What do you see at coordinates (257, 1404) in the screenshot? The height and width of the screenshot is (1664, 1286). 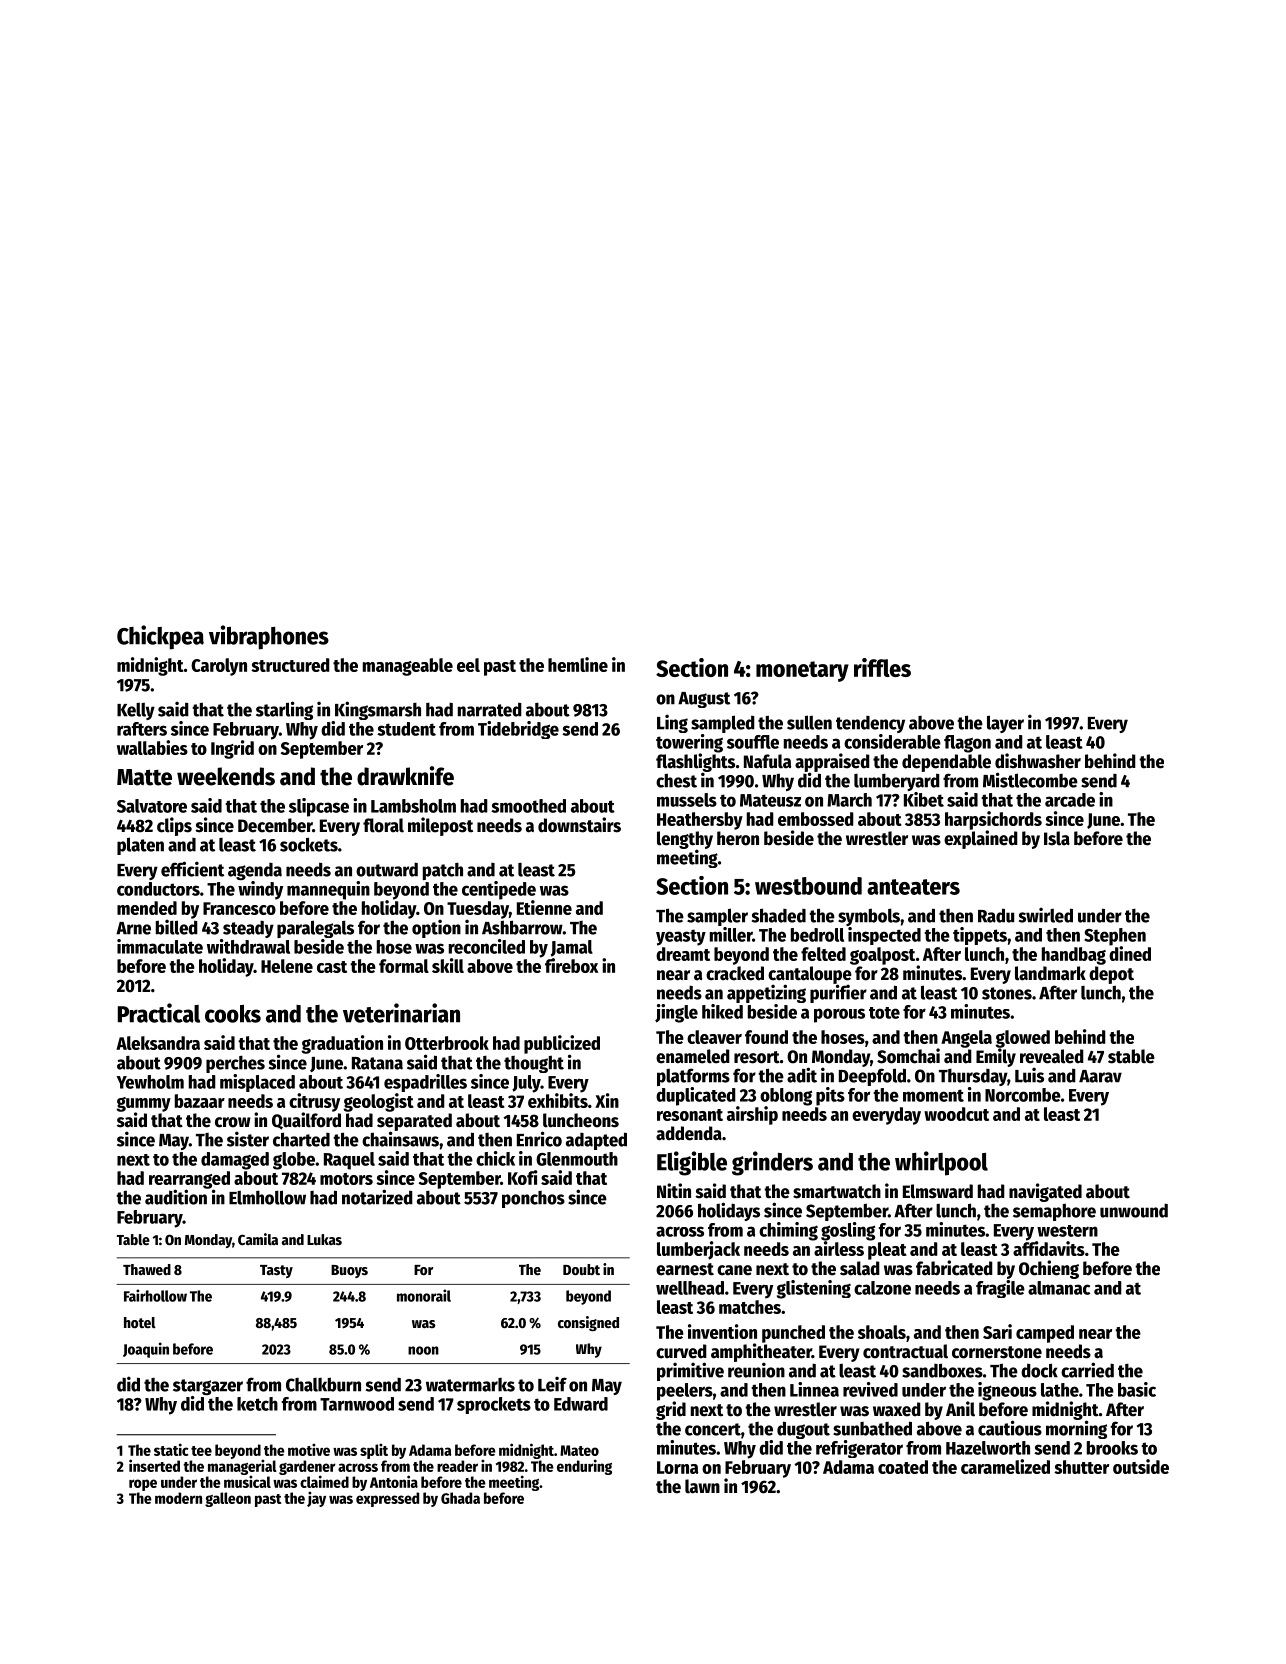 I see `ketch` at bounding box center [257, 1404].
